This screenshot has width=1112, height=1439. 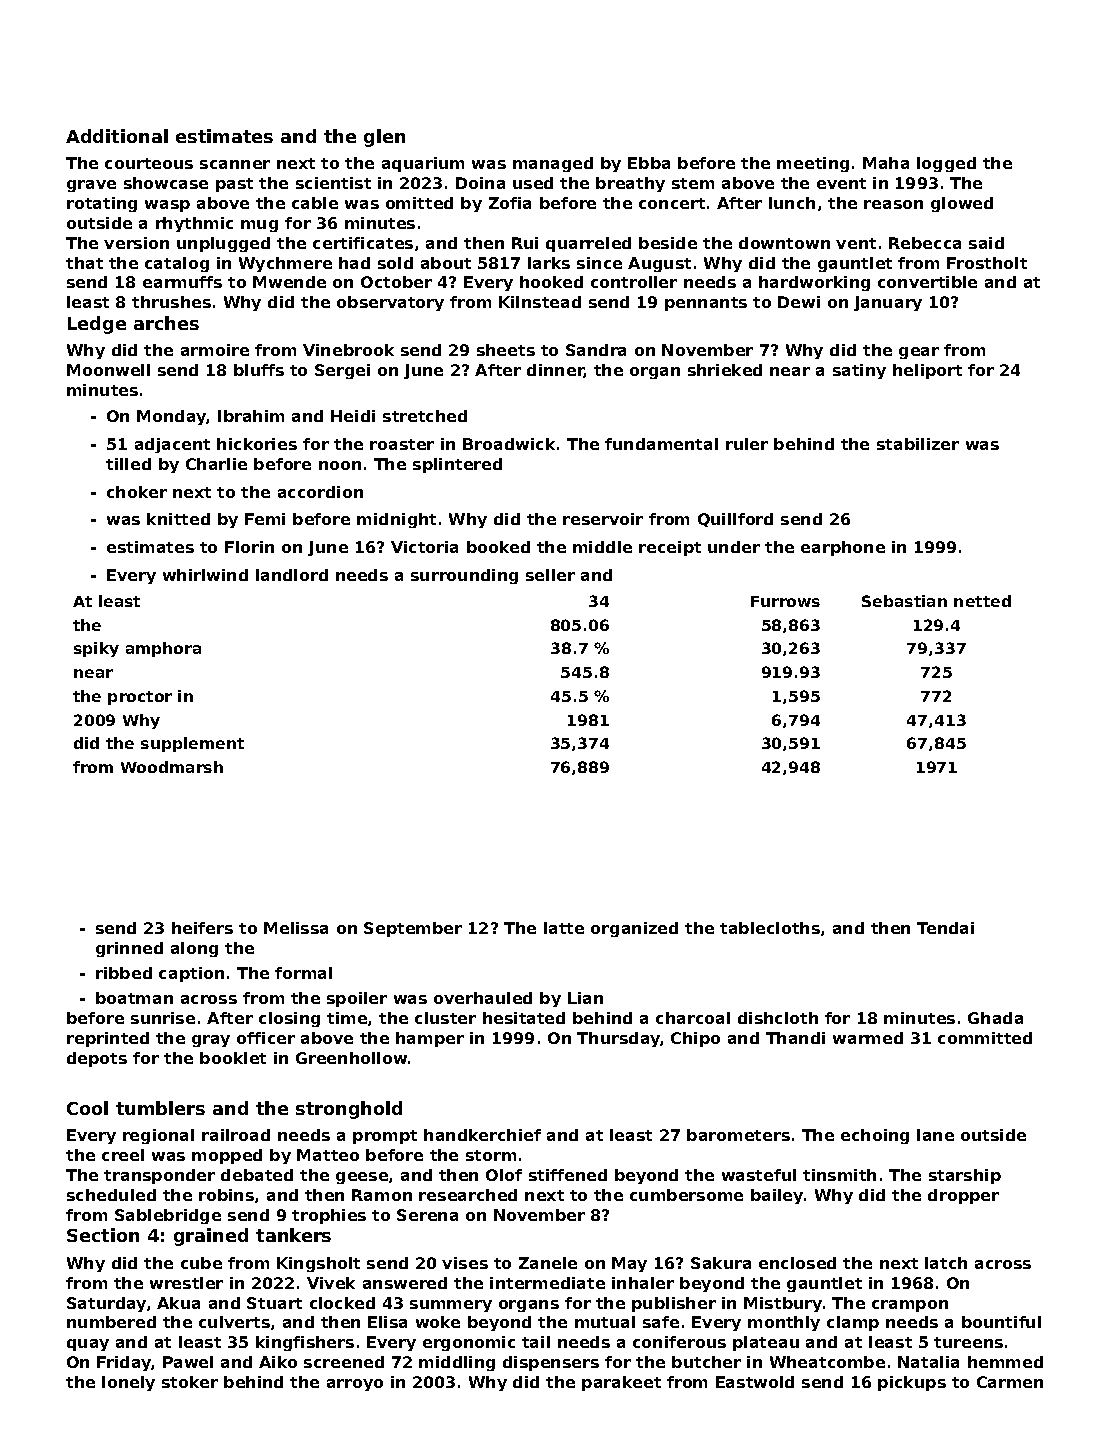 What do you see at coordinates (602, 547) in the screenshot?
I see `middle` at bounding box center [602, 547].
